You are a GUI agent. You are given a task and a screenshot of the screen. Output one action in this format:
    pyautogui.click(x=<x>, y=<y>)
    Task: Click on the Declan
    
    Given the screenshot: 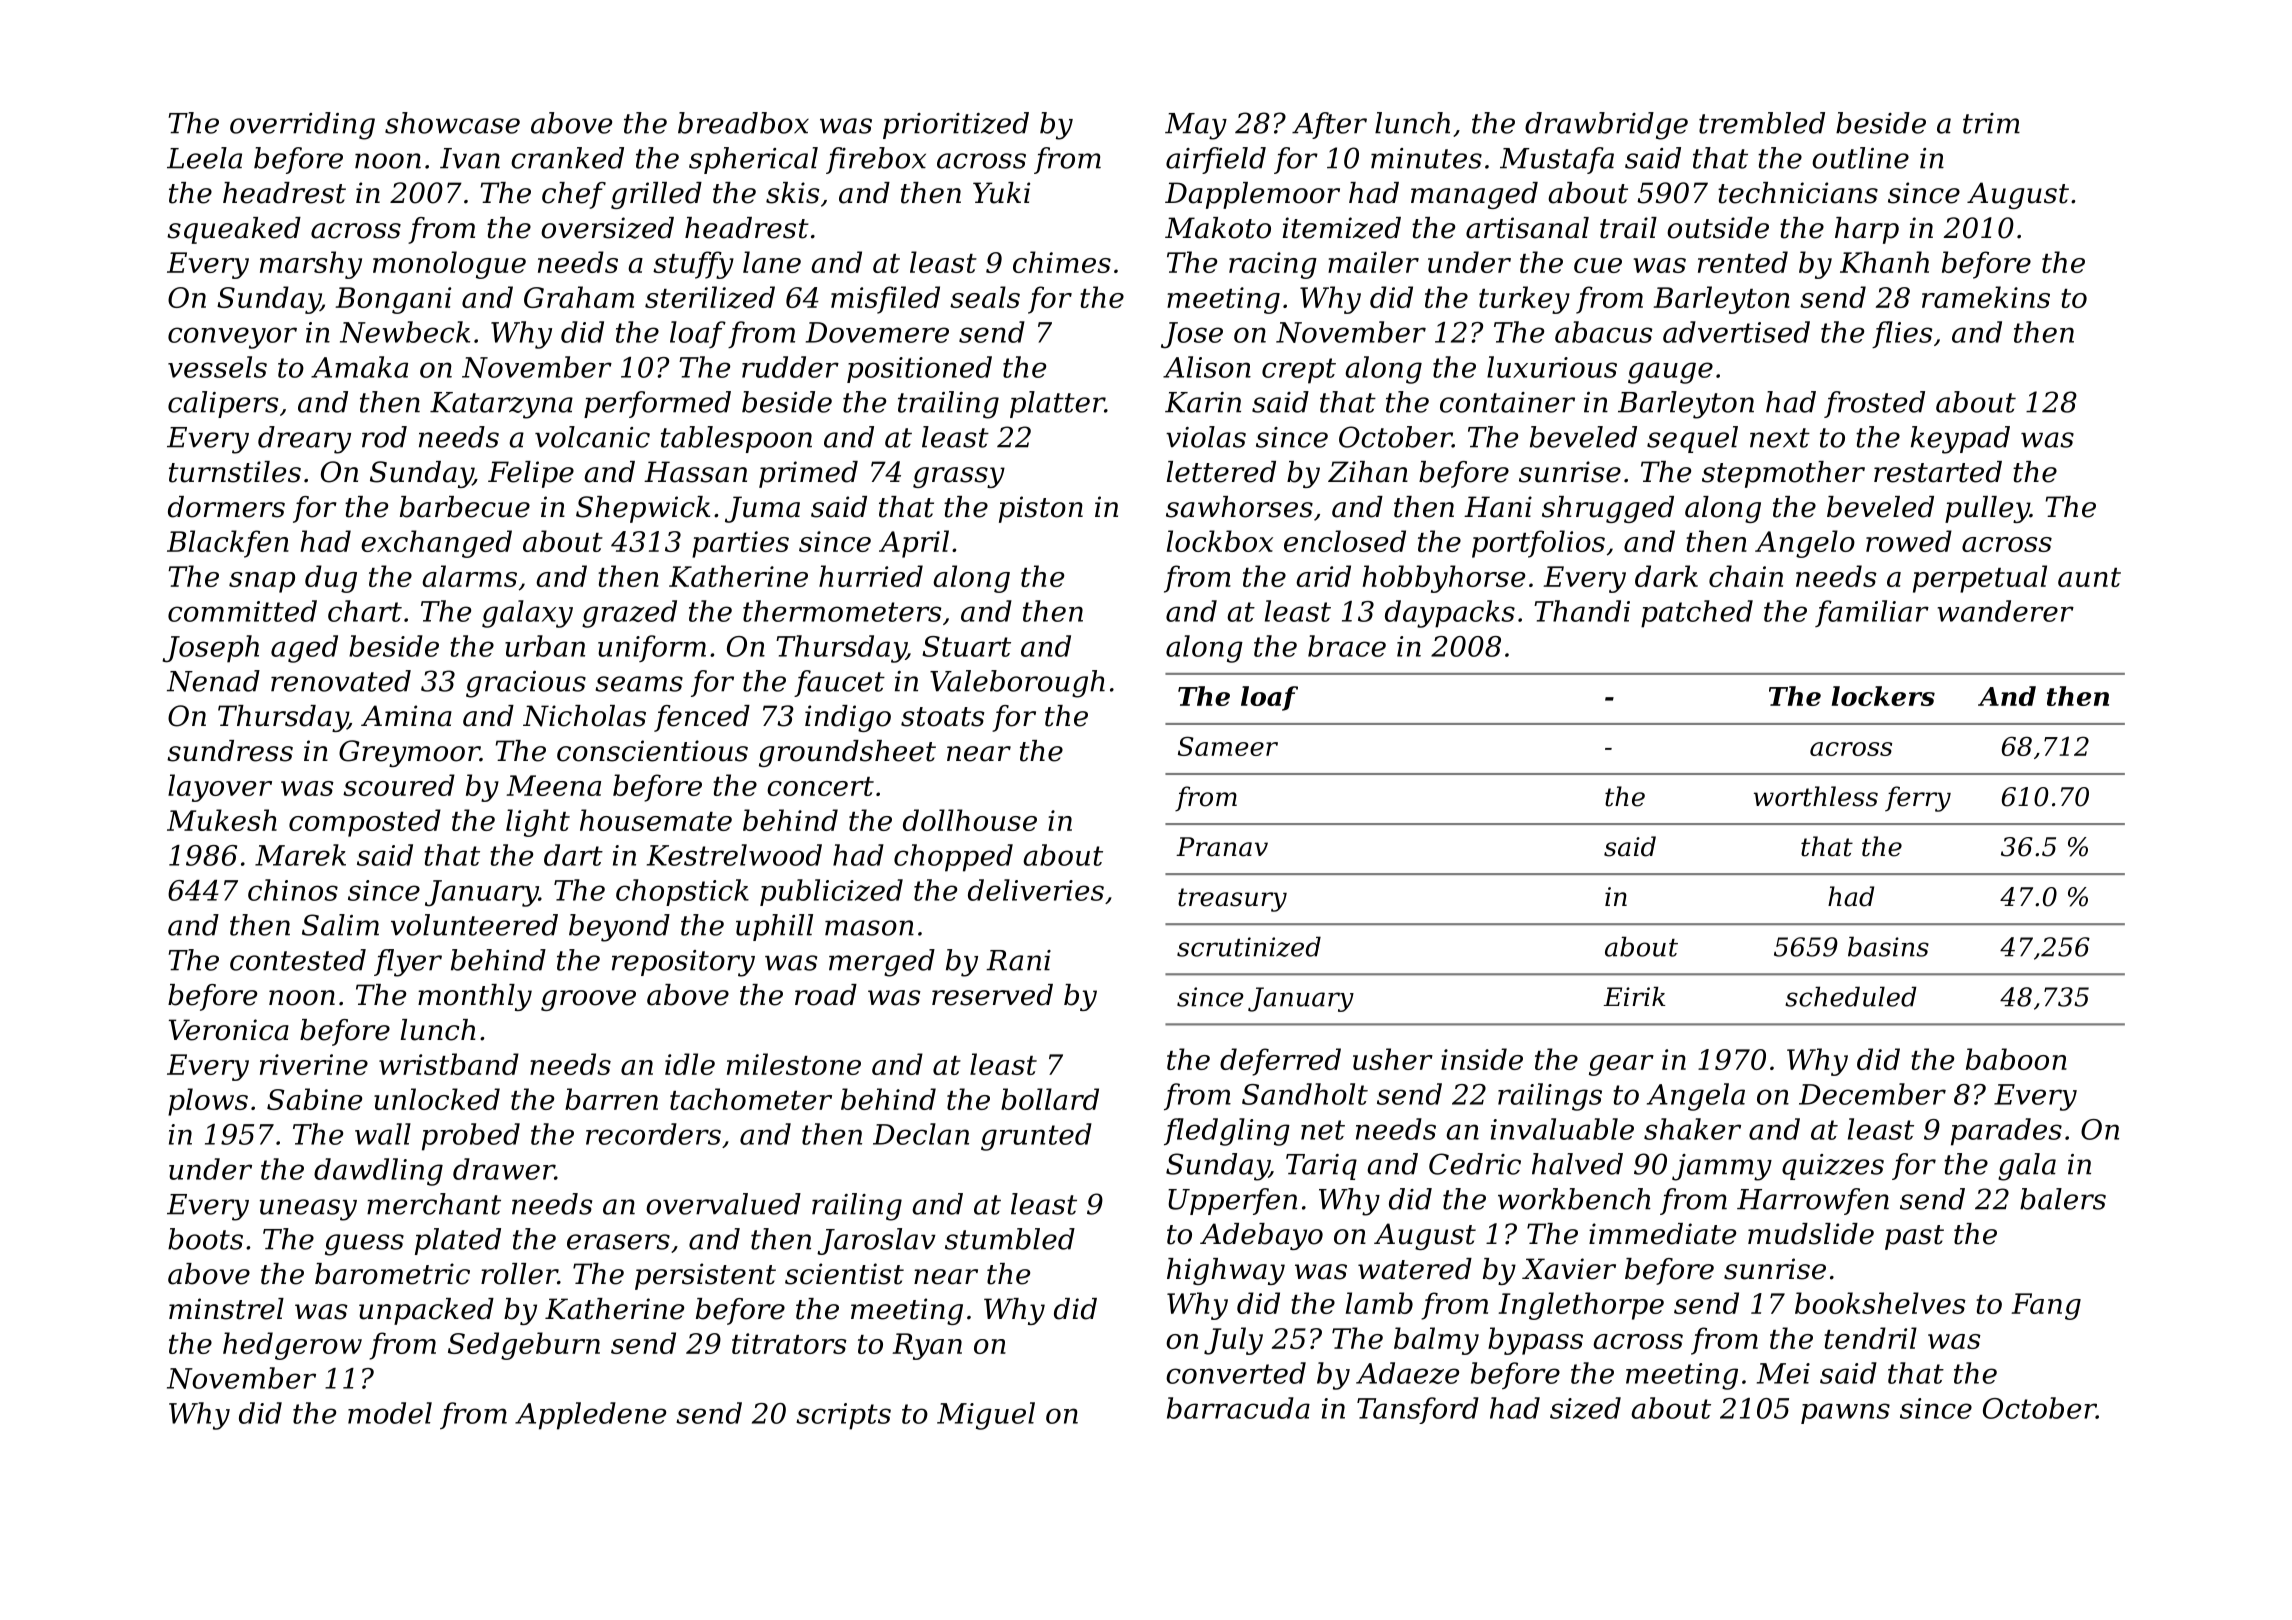 What is the action you would take?
    pyautogui.click(x=921, y=1134)
